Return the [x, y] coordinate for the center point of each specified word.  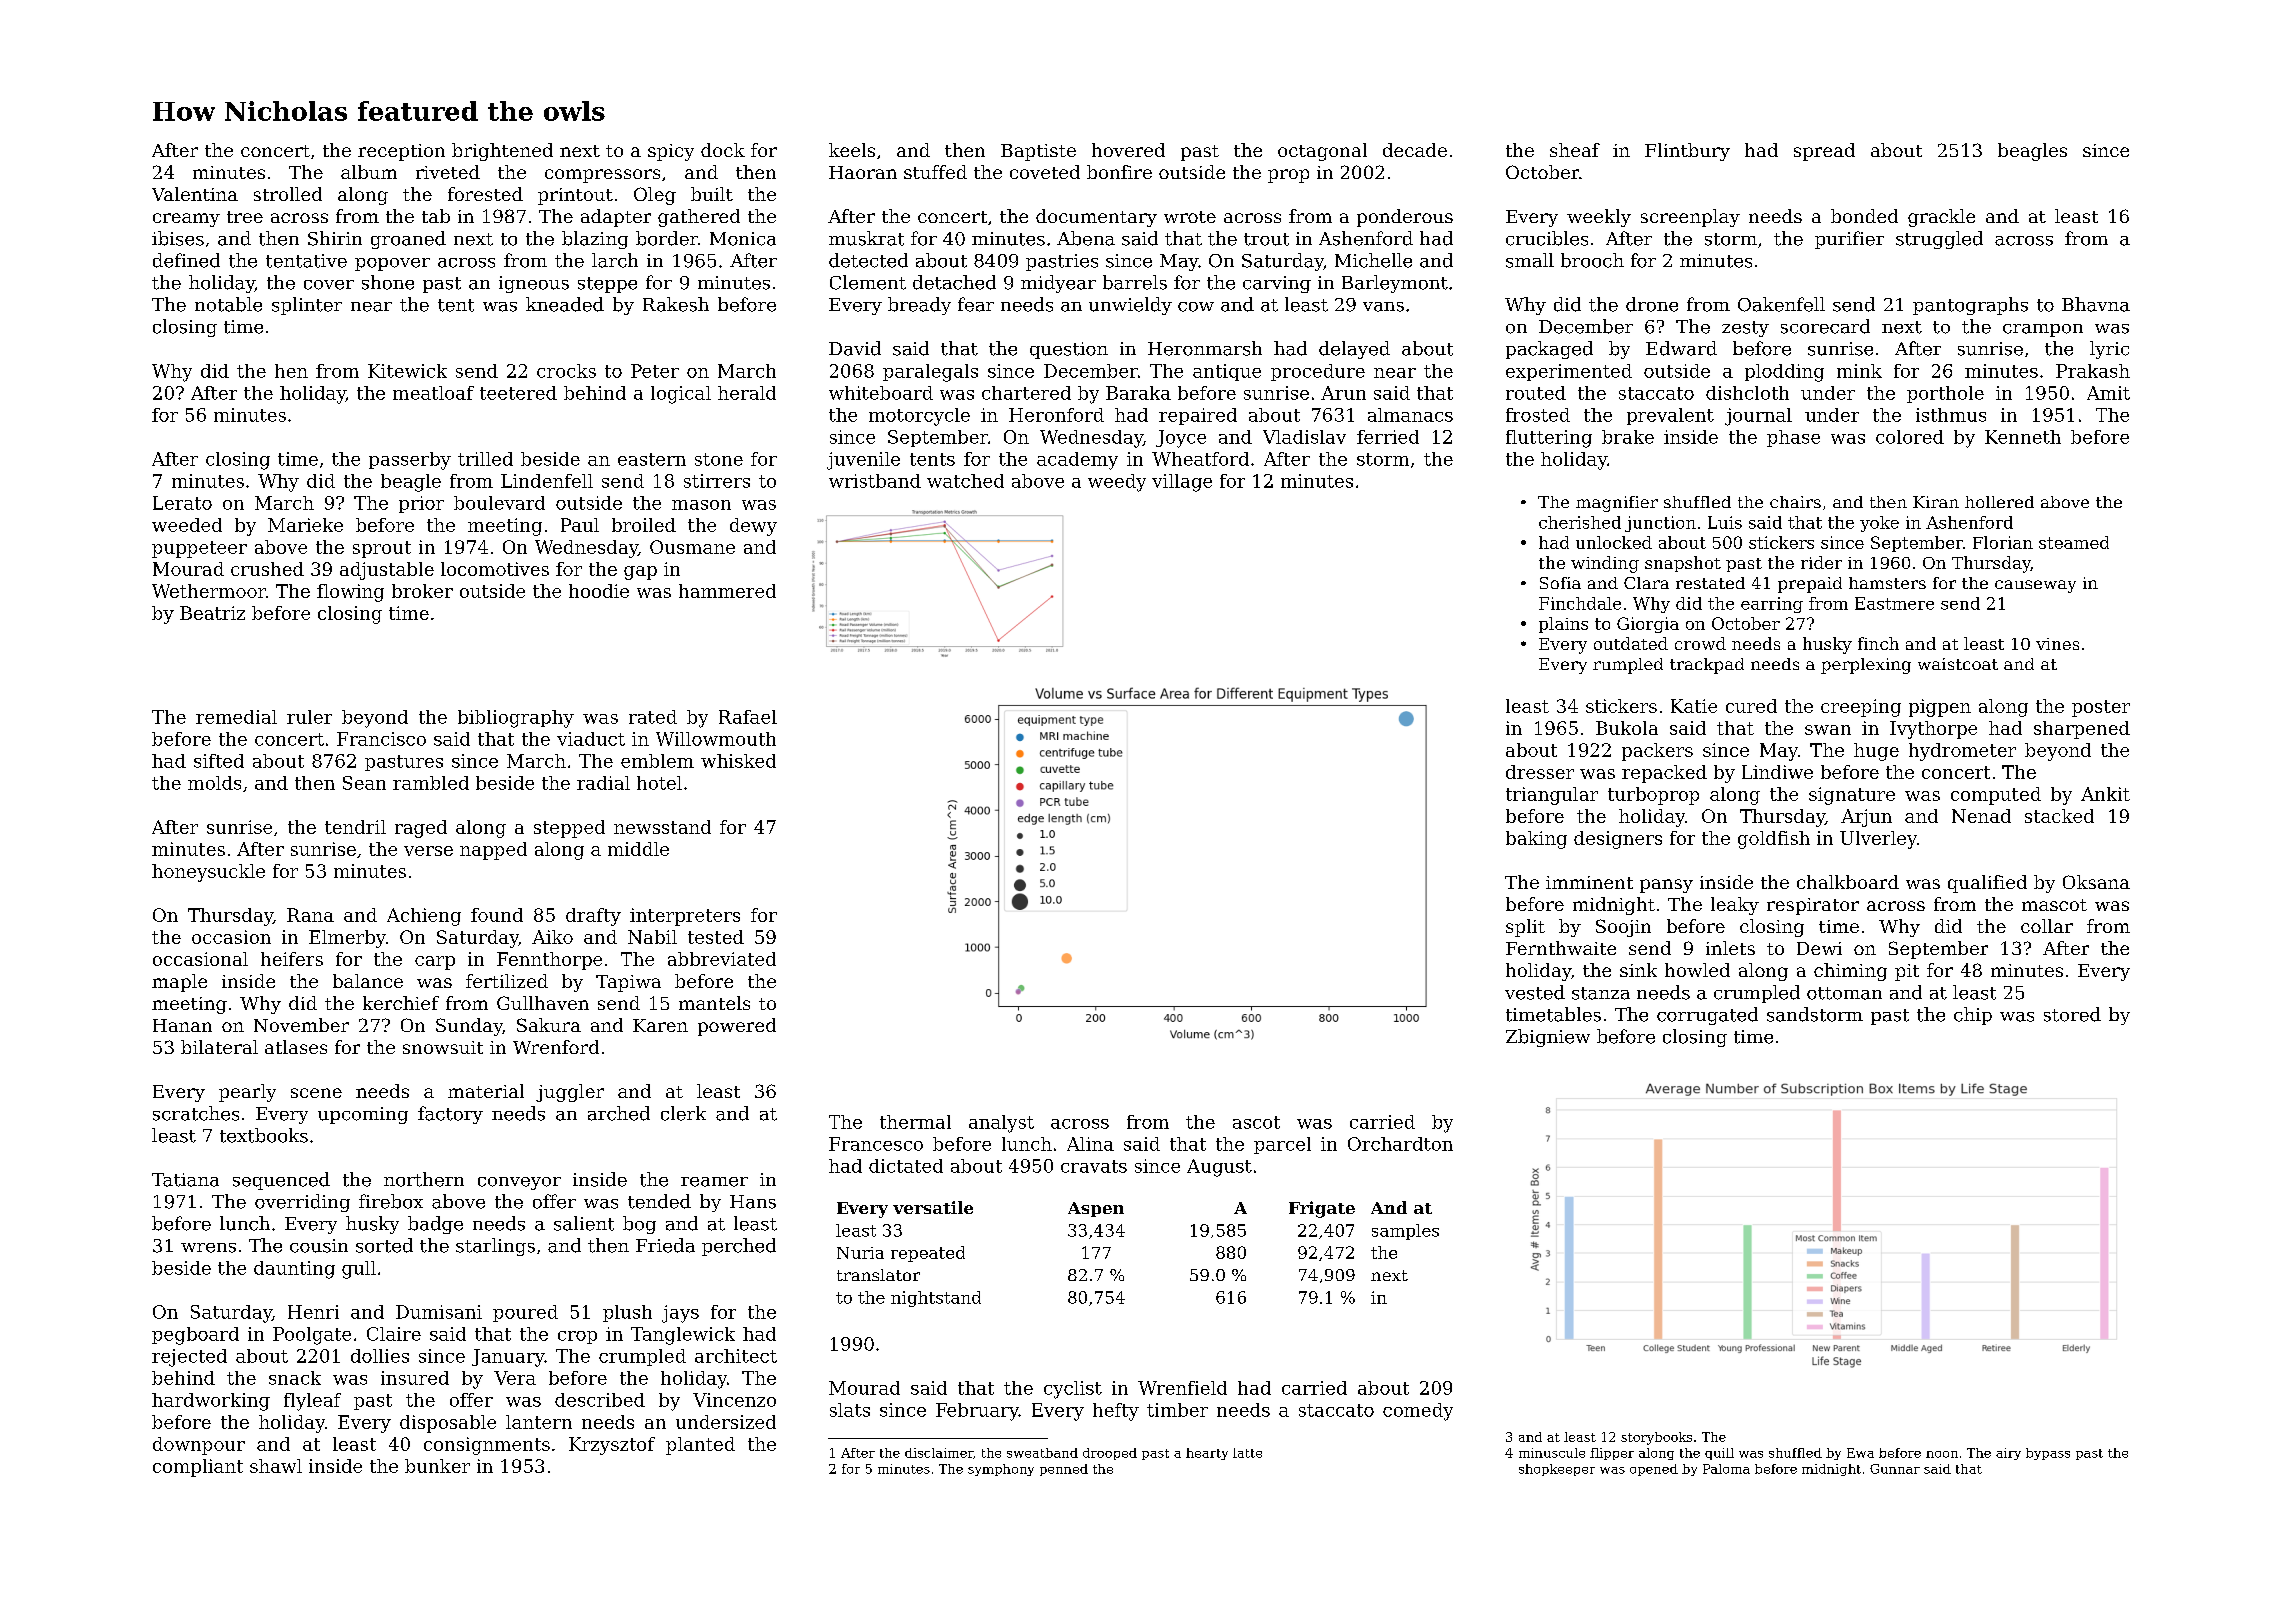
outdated [1631, 643]
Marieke [305, 525]
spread [1824, 152]
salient [584, 1223]
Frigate [1322, 1209]
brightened [502, 152]
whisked [738, 761]
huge [1876, 752]
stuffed [935, 172]
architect [736, 1356]
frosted [1538, 415]
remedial [236, 717]
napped [493, 851]
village [1182, 483]
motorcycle [919, 417]
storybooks [1656, 1438]
